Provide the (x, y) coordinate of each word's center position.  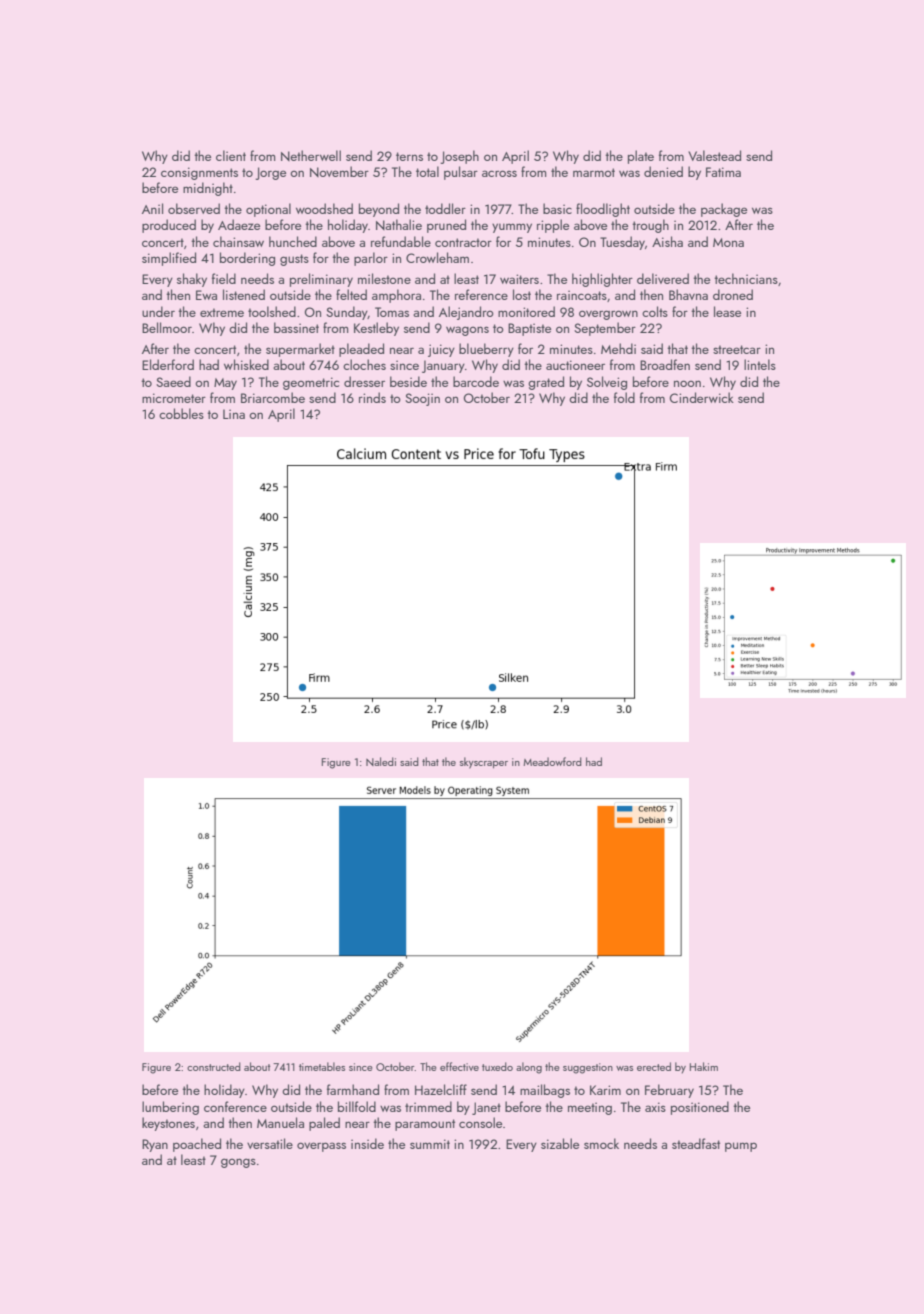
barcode (476, 381)
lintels (760, 364)
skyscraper (484, 763)
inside (367, 1143)
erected (654, 1066)
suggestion (588, 1068)
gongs (238, 1163)
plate (641, 157)
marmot (594, 172)
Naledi (381, 761)
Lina (234, 414)
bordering (247, 259)
